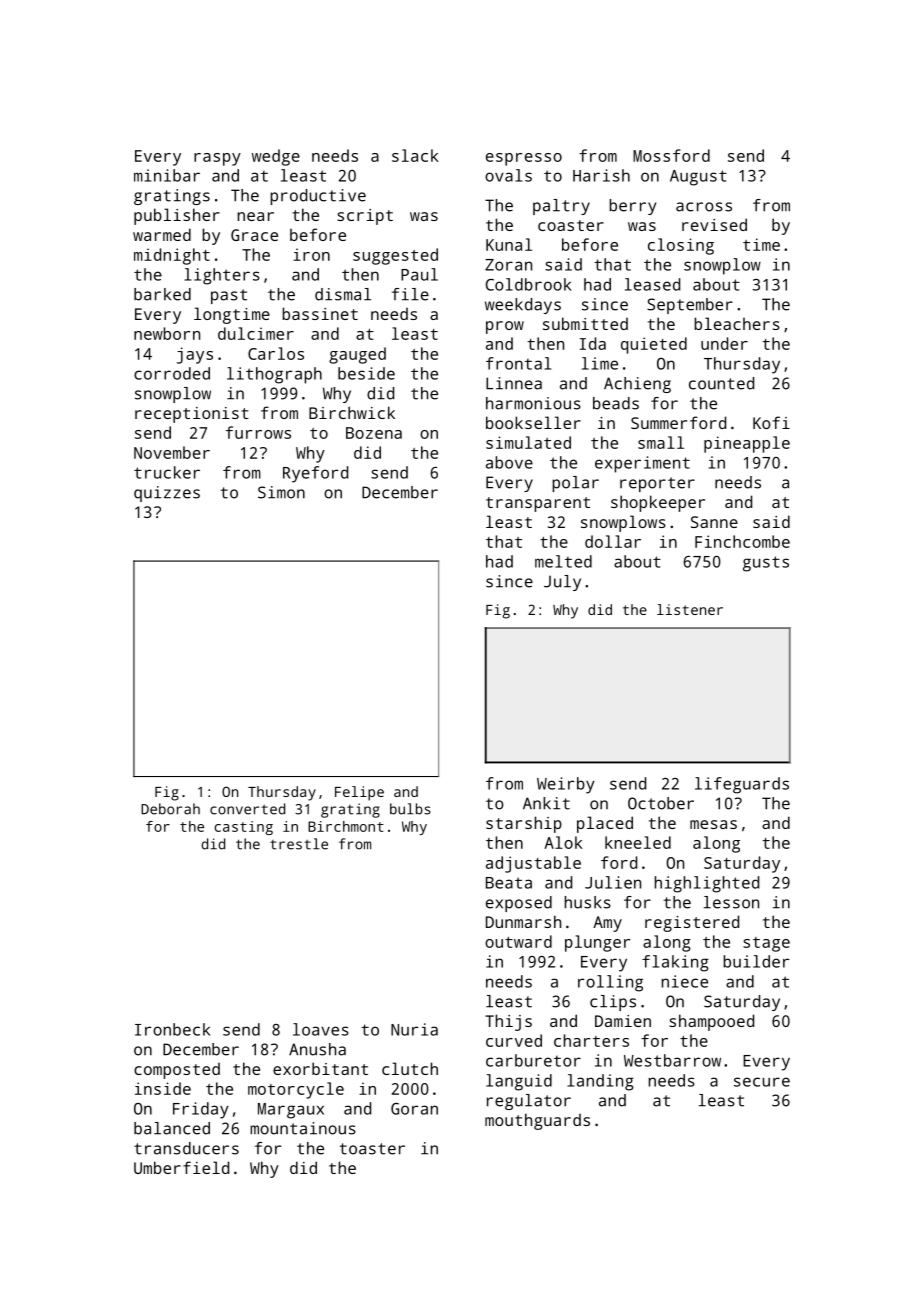 The height and width of the screenshot is (1314, 924). Describe the element at coordinates (181, 1167) in the screenshot. I see `Umberfield` at that location.
